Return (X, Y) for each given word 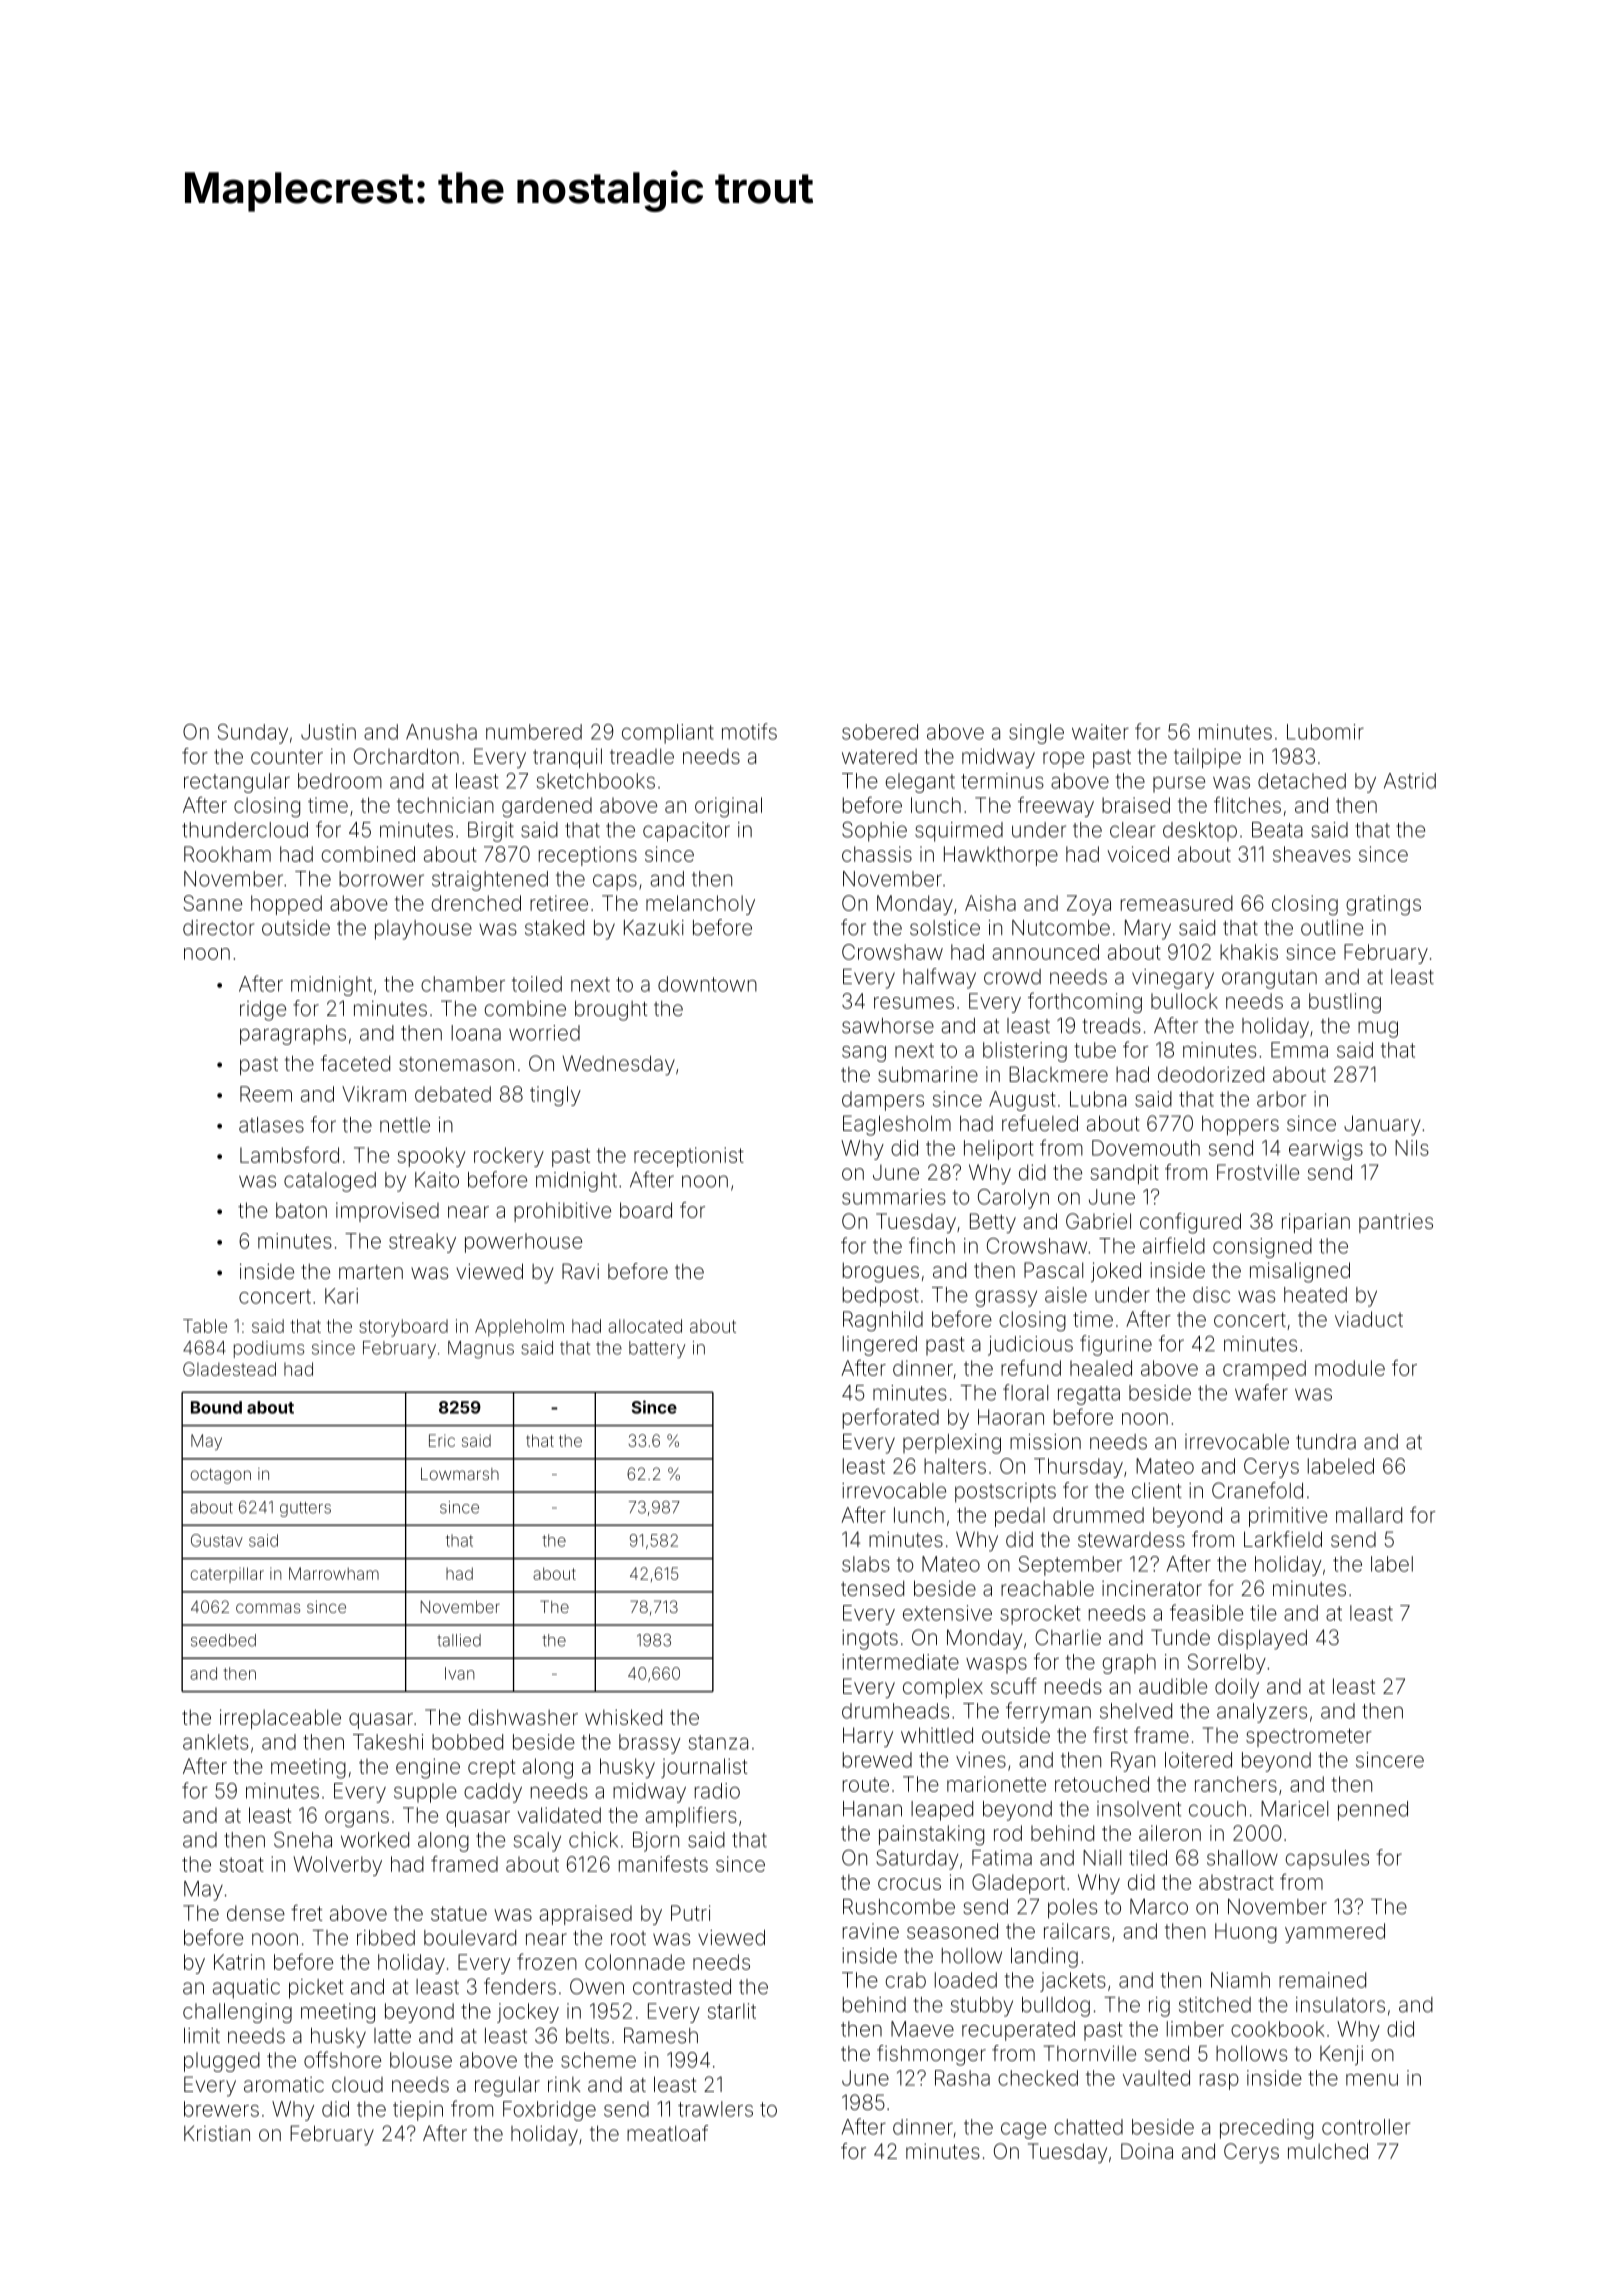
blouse (421, 2060)
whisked (623, 1717)
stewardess (1131, 1539)
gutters (305, 1509)
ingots (870, 1640)
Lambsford (289, 1154)
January (1382, 1125)
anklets (215, 1742)
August (1022, 1101)
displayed (1262, 1639)
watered (879, 756)
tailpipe (1207, 758)
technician (445, 805)
